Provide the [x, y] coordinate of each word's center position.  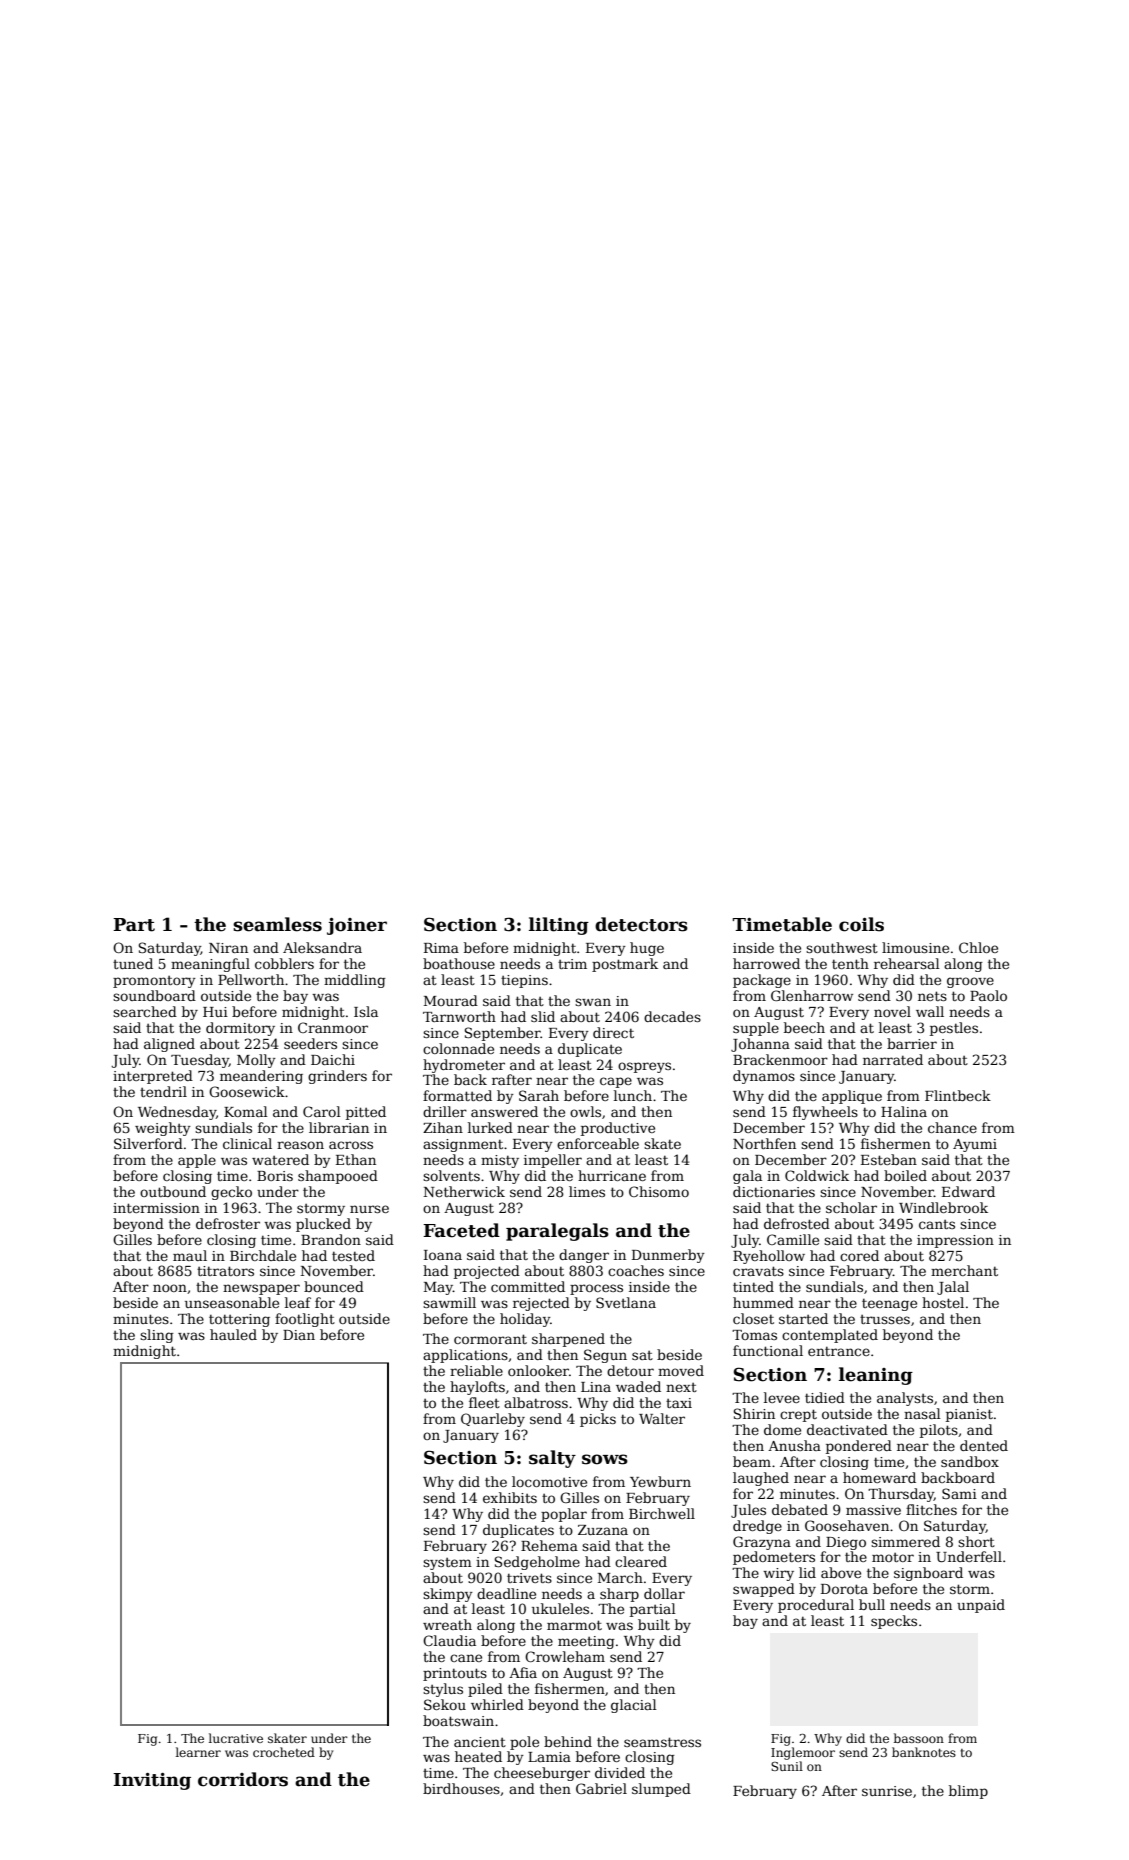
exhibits [510, 1497]
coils [861, 924]
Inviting [152, 1781]
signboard [928, 1574]
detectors [641, 924]
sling [157, 1336]
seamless [277, 924]
